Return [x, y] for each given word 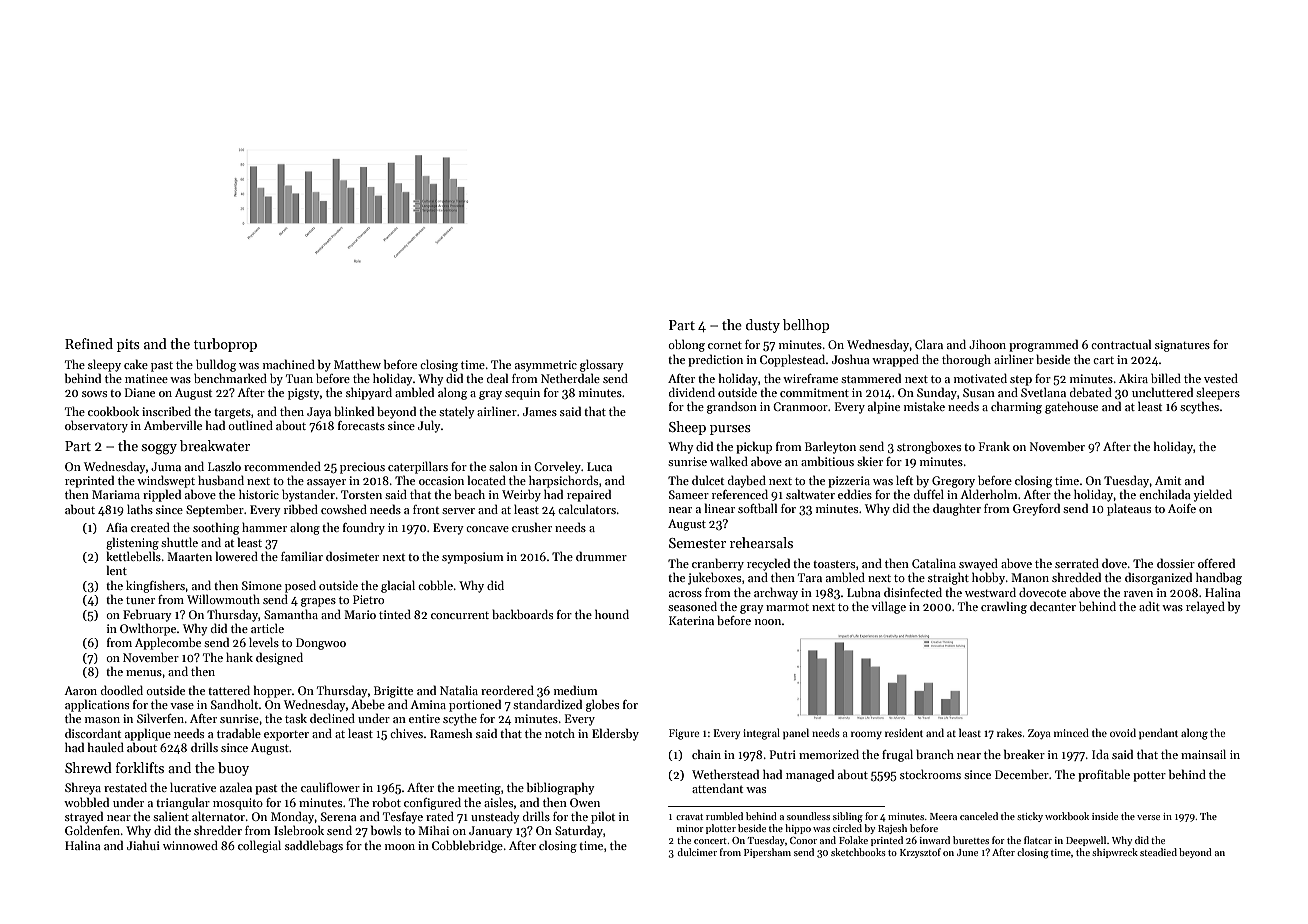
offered [1216, 563]
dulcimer [697, 852]
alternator [218, 816]
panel [796, 733]
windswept [166, 481]
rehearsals [761, 542]
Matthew [357, 364]
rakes [1009, 732]
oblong [686, 345]
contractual [1121, 344]
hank [239, 657]
